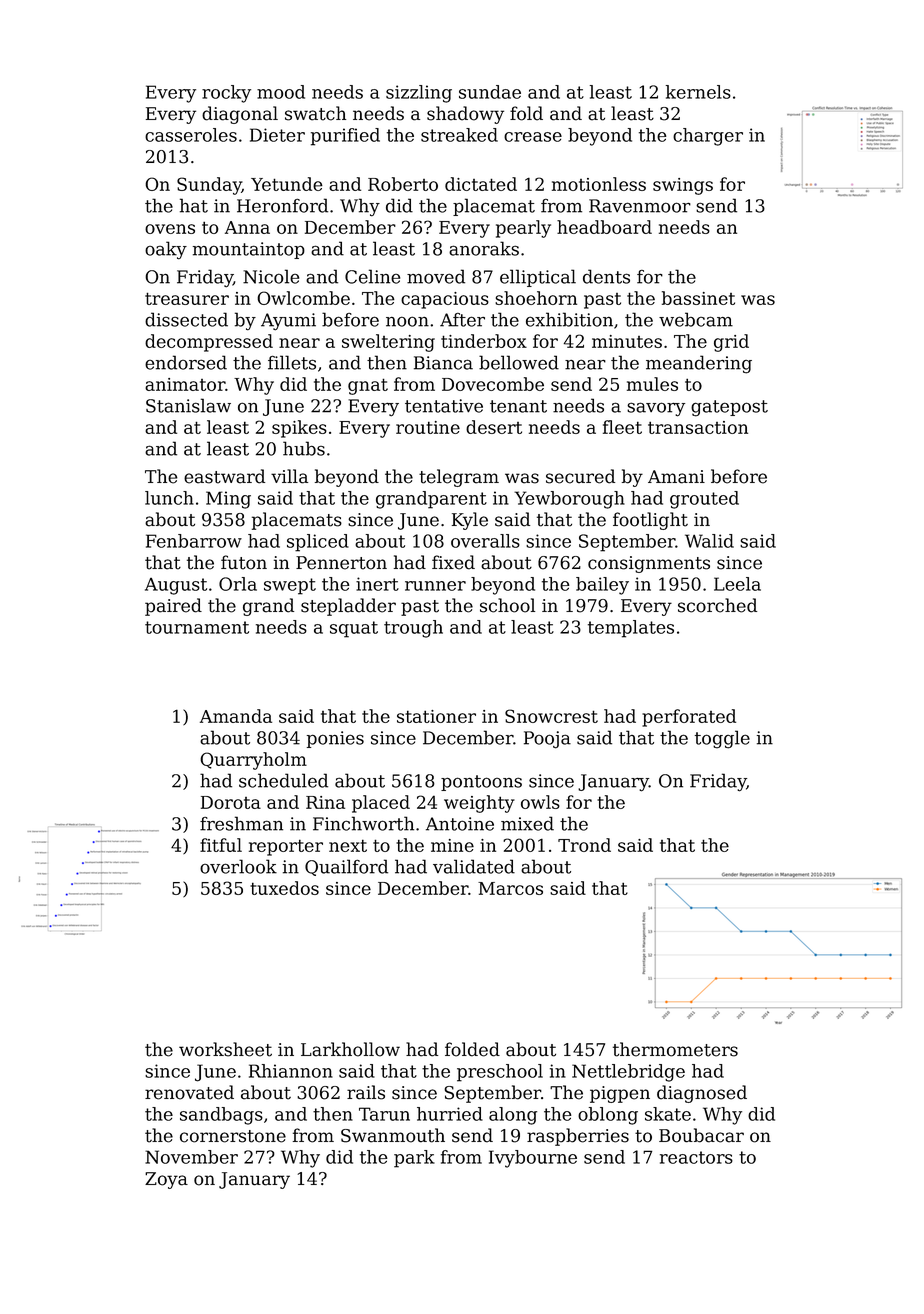 The height and width of the screenshot is (1314, 924). Describe the element at coordinates (384, 1114) in the screenshot. I see `Tarun` at that location.
